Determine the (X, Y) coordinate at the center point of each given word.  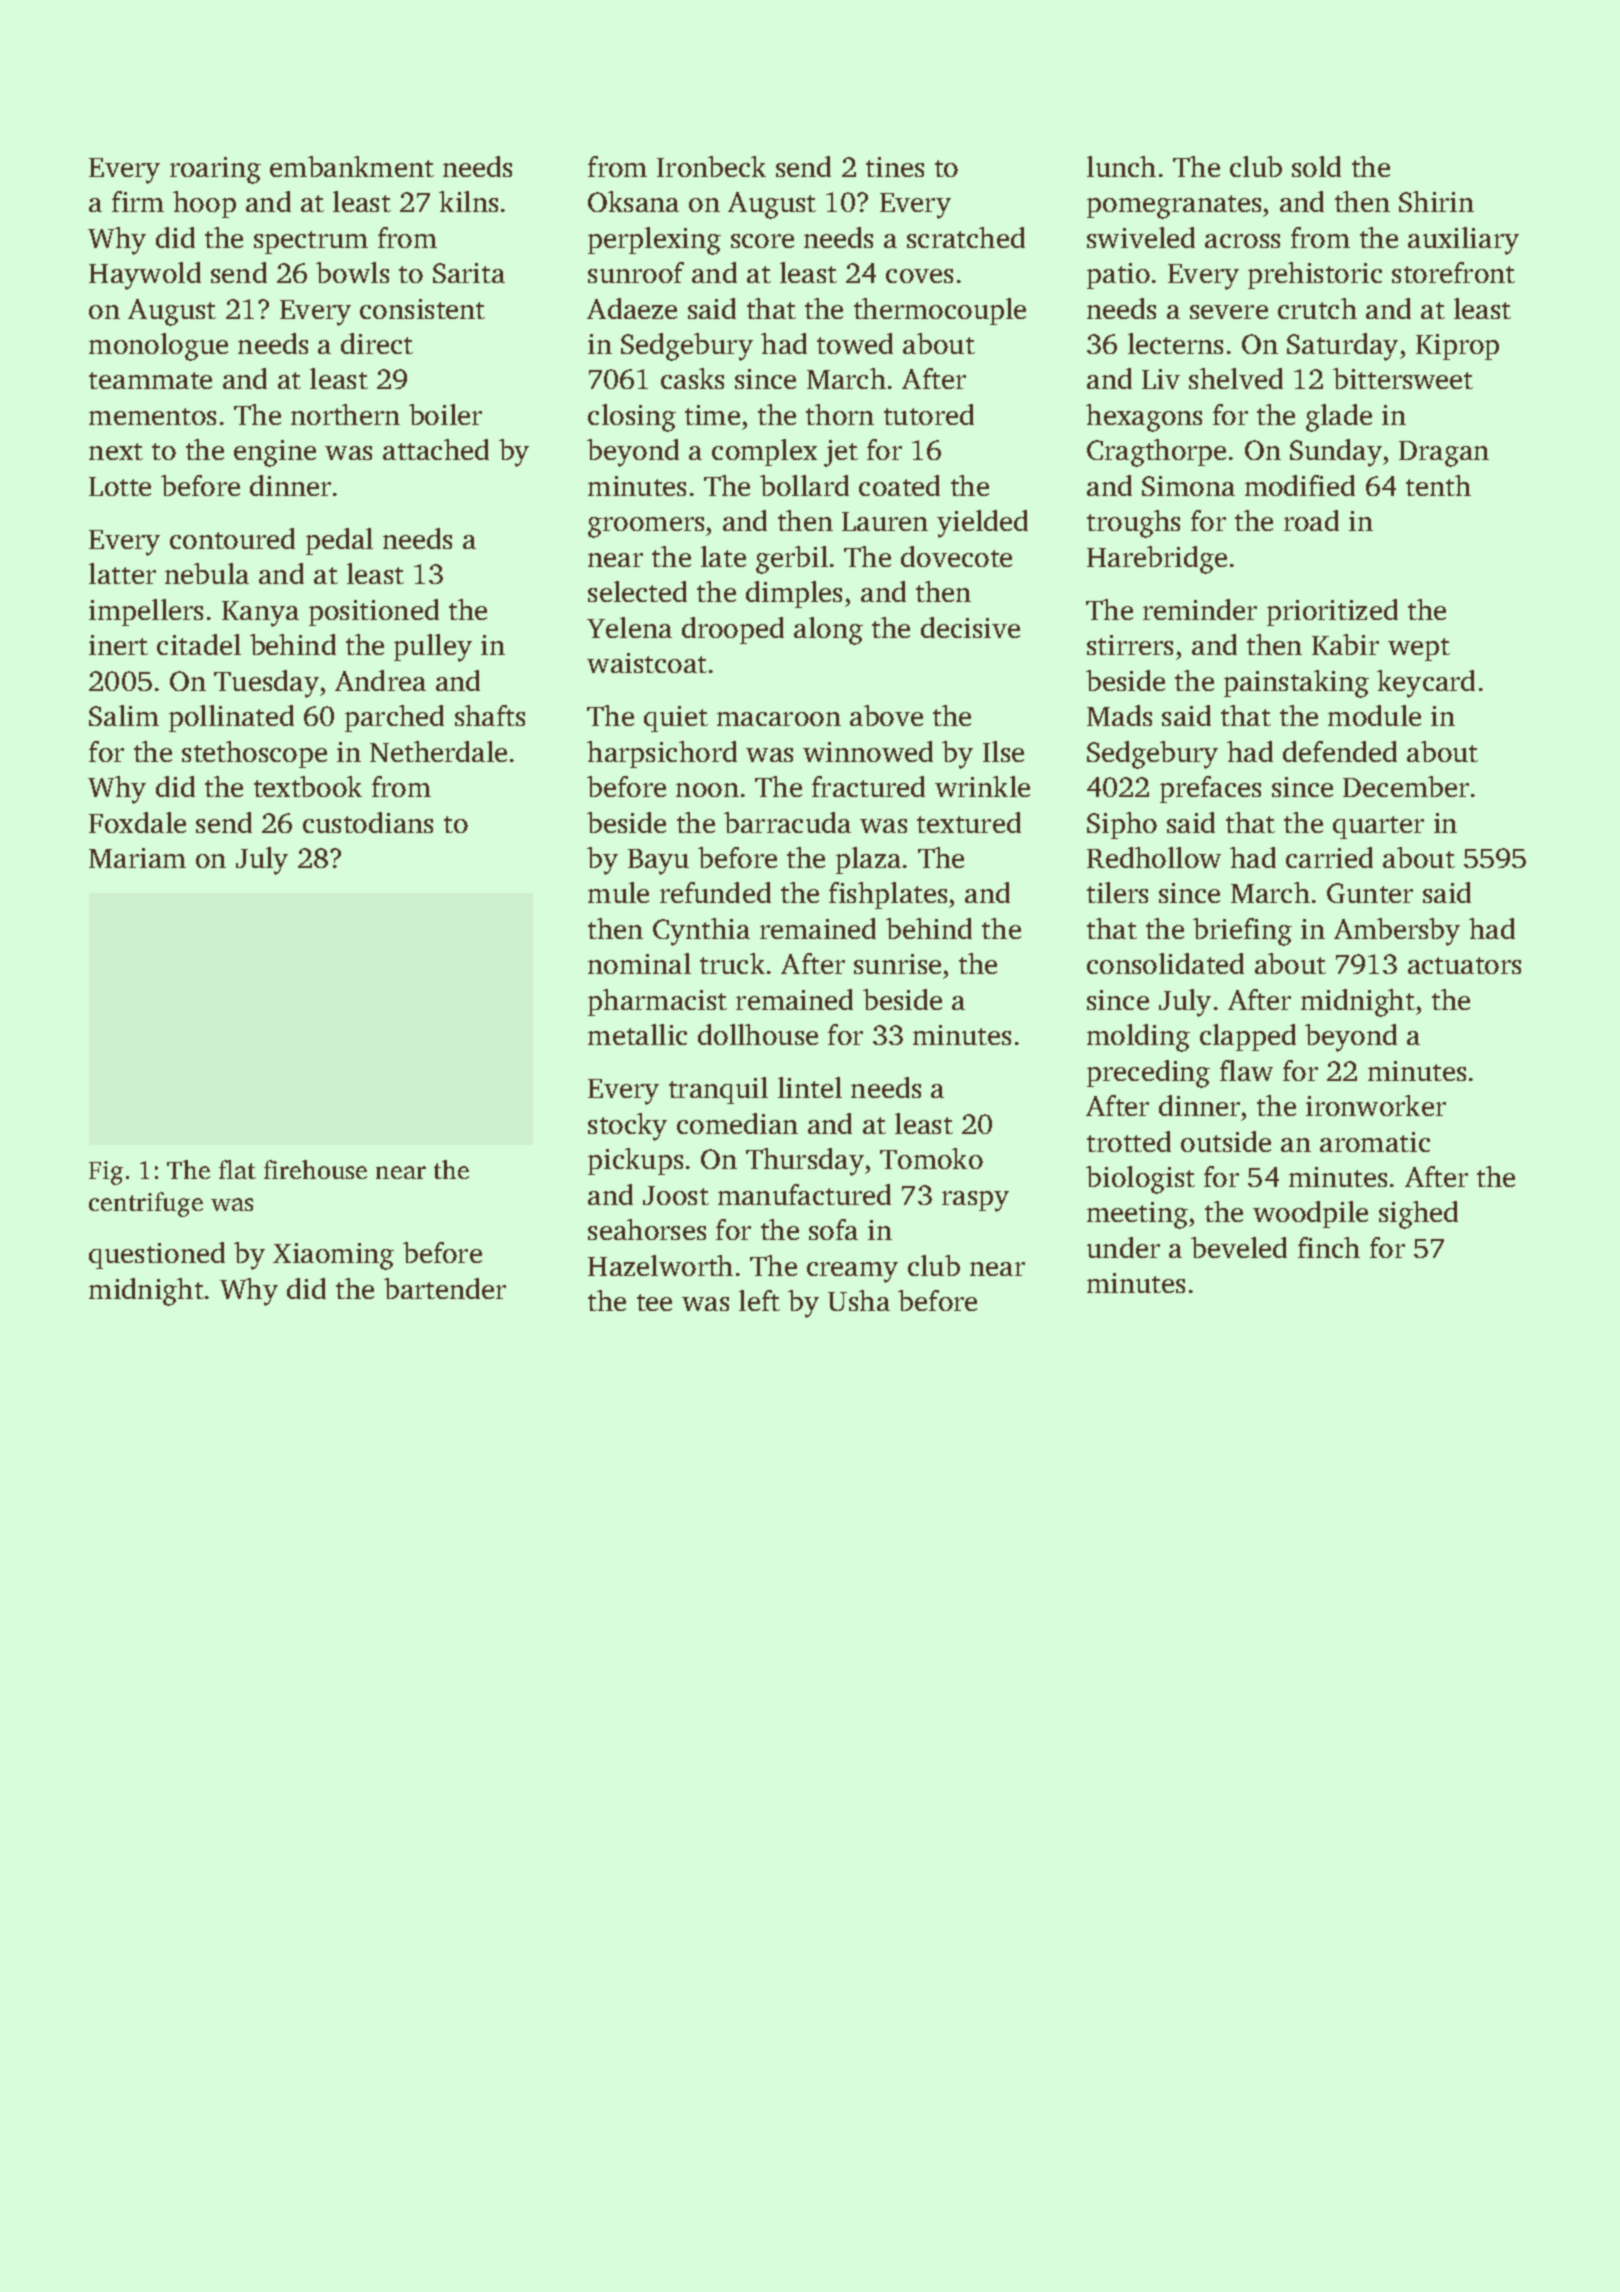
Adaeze (632, 308)
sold (1316, 166)
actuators (1464, 965)
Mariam (137, 858)
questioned (157, 1255)
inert (118, 645)
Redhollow (1154, 857)
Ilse (1003, 751)
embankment (352, 166)
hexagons (1144, 418)
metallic (637, 1034)
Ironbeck (711, 166)
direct (377, 343)
